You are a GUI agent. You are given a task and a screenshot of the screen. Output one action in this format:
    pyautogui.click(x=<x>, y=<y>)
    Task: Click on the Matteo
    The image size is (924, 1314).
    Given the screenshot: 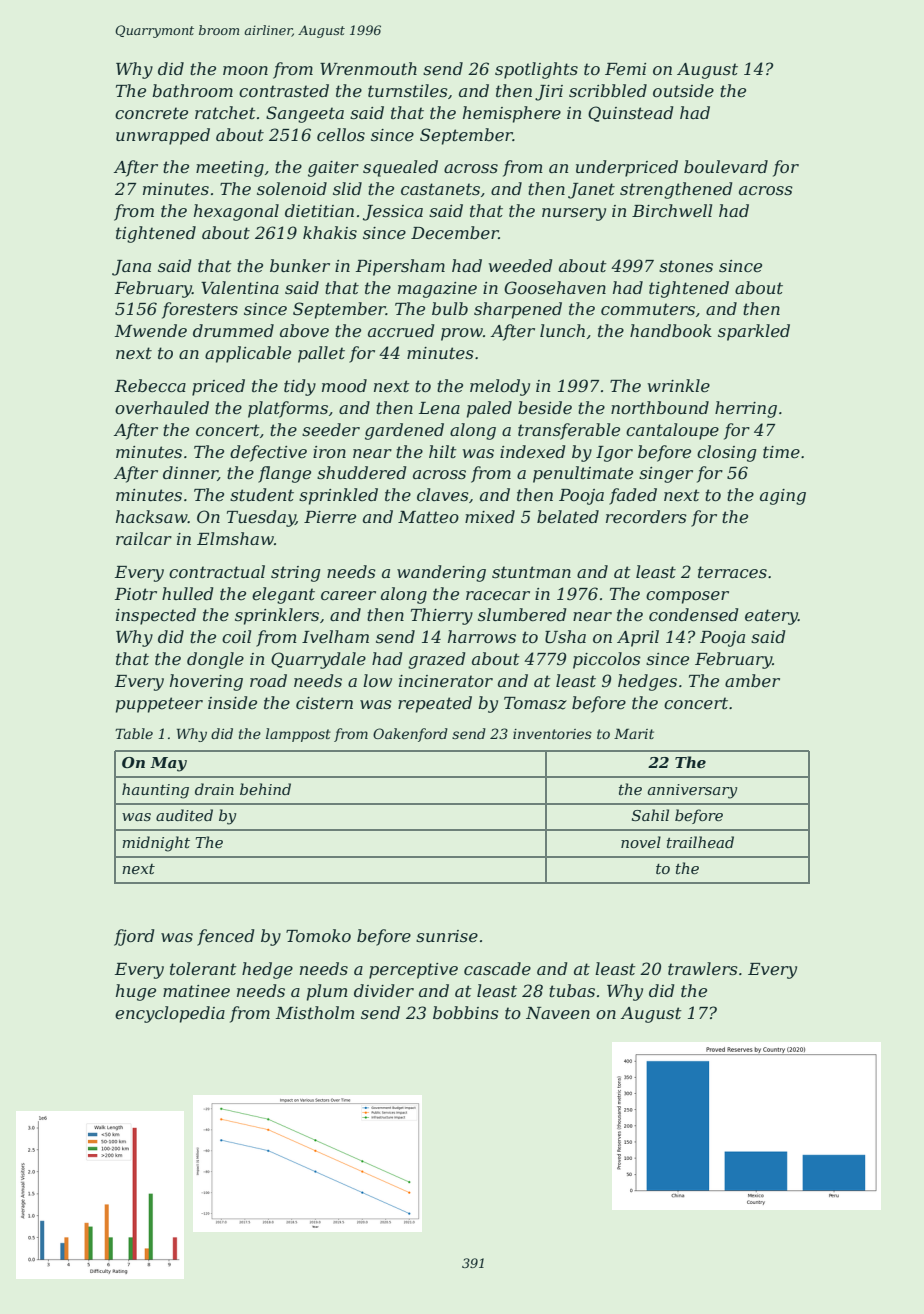 What is the action you would take?
    pyautogui.click(x=428, y=517)
